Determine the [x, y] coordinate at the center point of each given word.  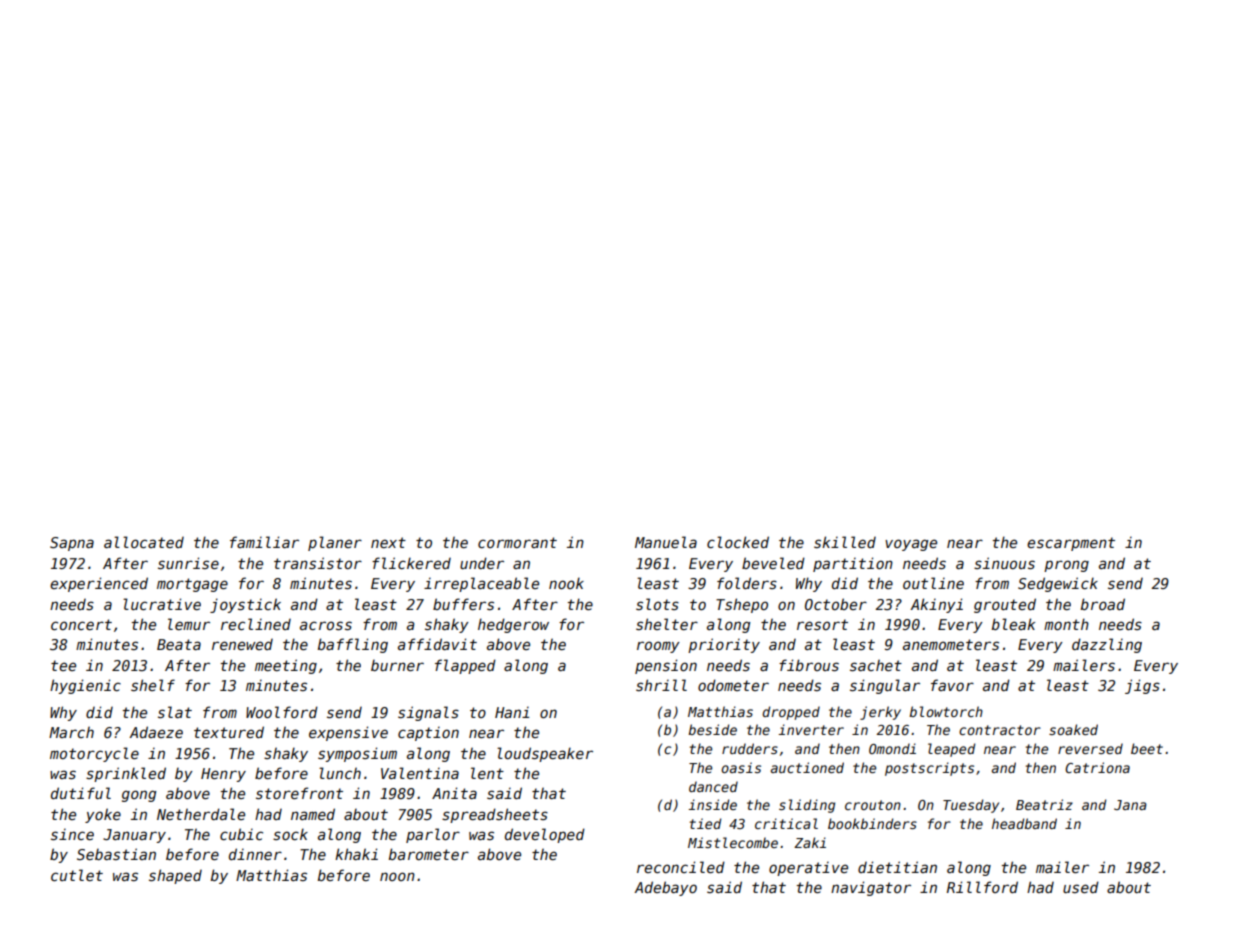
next [388, 542]
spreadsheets [495, 815]
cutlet [77, 875]
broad [1103, 604]
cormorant [517, 542]
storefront [299, 793]
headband [1024, 823]
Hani [512, 712]
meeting [286, 666]
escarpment [1071, 544]
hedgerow [513, 625]
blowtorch [946, 711]
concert [81, 624]
